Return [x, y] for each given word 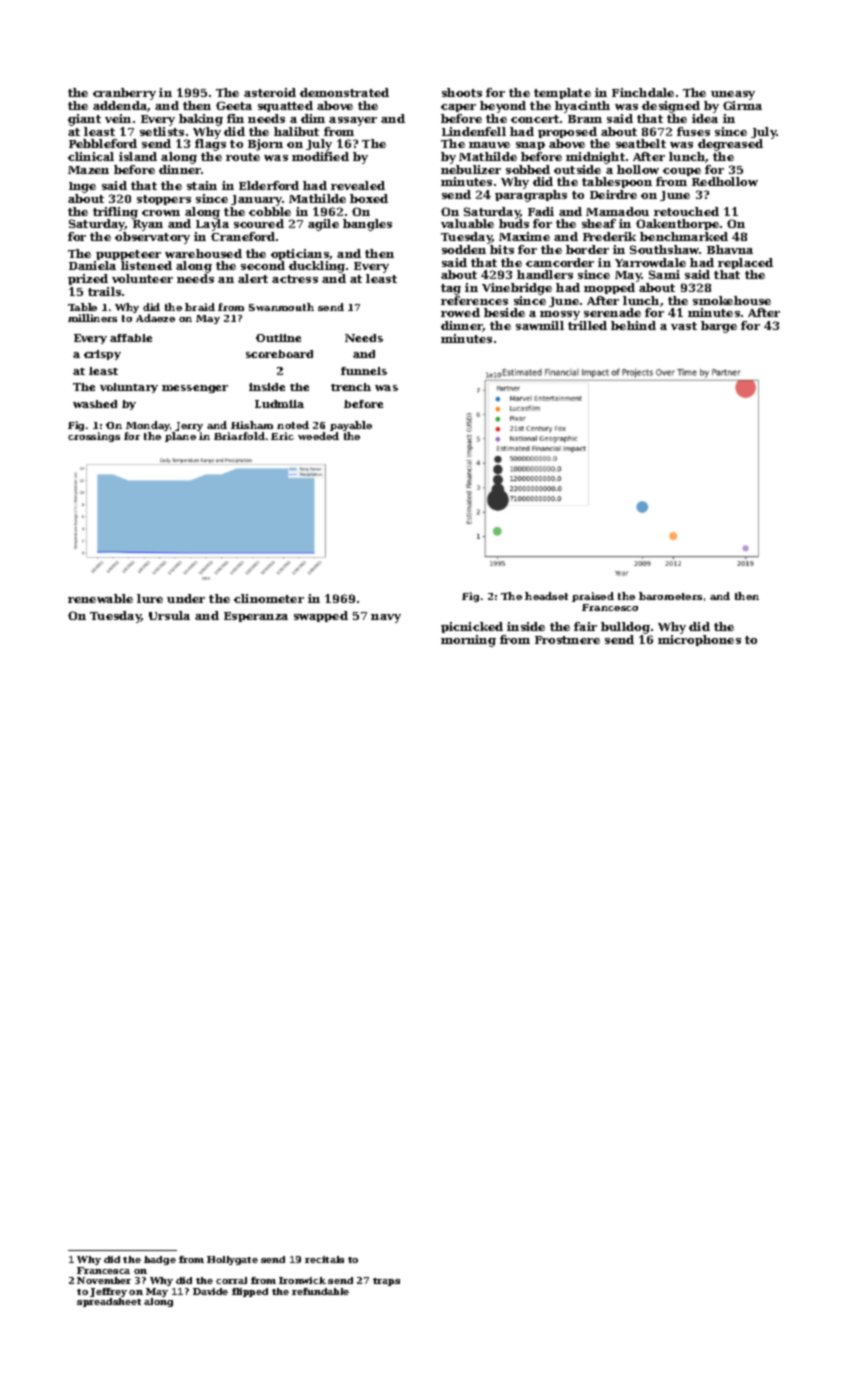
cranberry [124, 94]
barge [719, 327]
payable [351, 426]
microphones [699, 640]
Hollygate [232, 1260]
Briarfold [239, 436]
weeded [318, 436]
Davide [210, 1291]
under [186, 598]
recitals [324, 1259]
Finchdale [643, 92]
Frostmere [567, 640]
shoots [462, 92]
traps [386, 1282]
